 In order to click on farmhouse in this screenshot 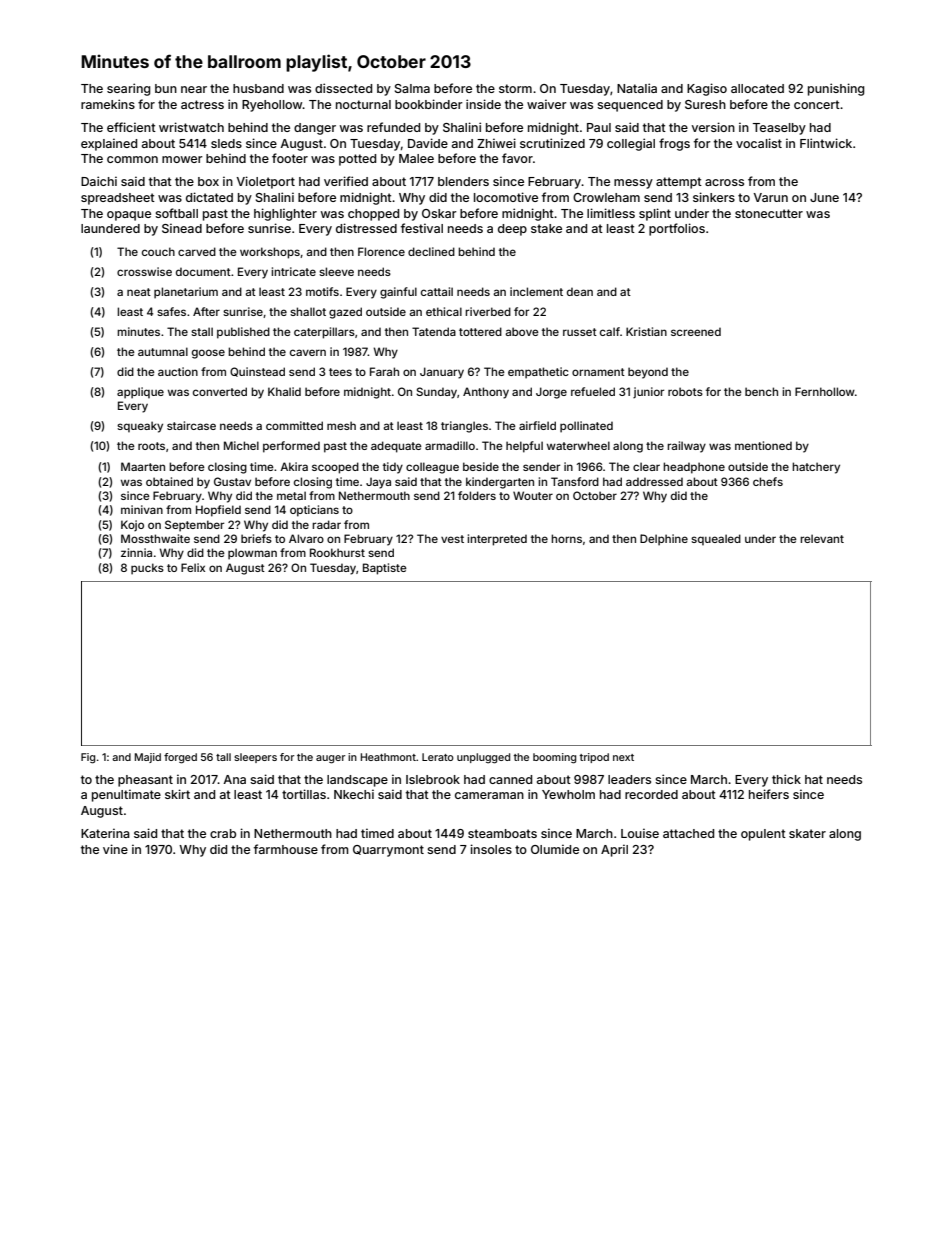, I will do `click(286, 849)`.
